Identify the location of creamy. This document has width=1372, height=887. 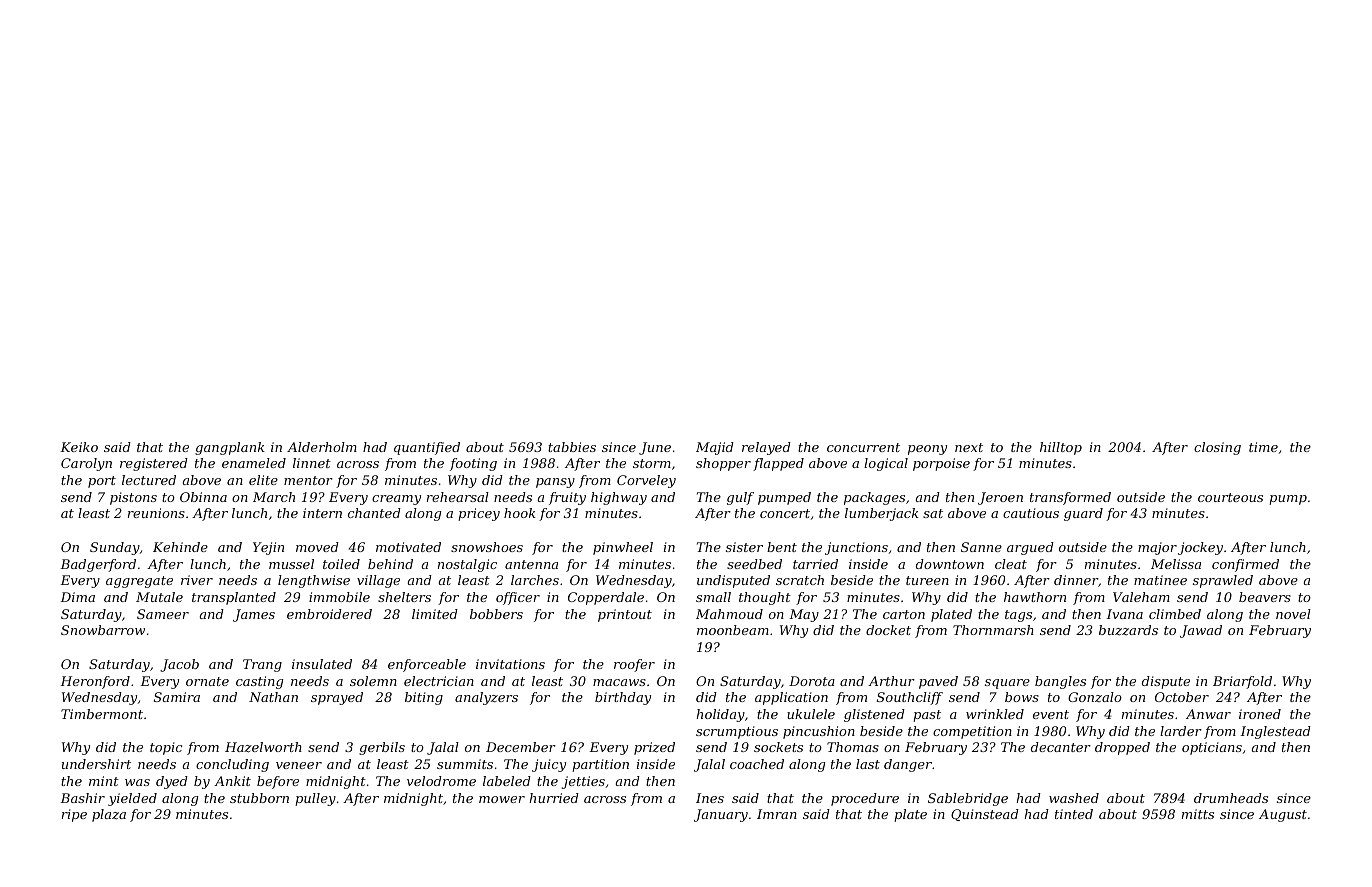
(396, 500).
